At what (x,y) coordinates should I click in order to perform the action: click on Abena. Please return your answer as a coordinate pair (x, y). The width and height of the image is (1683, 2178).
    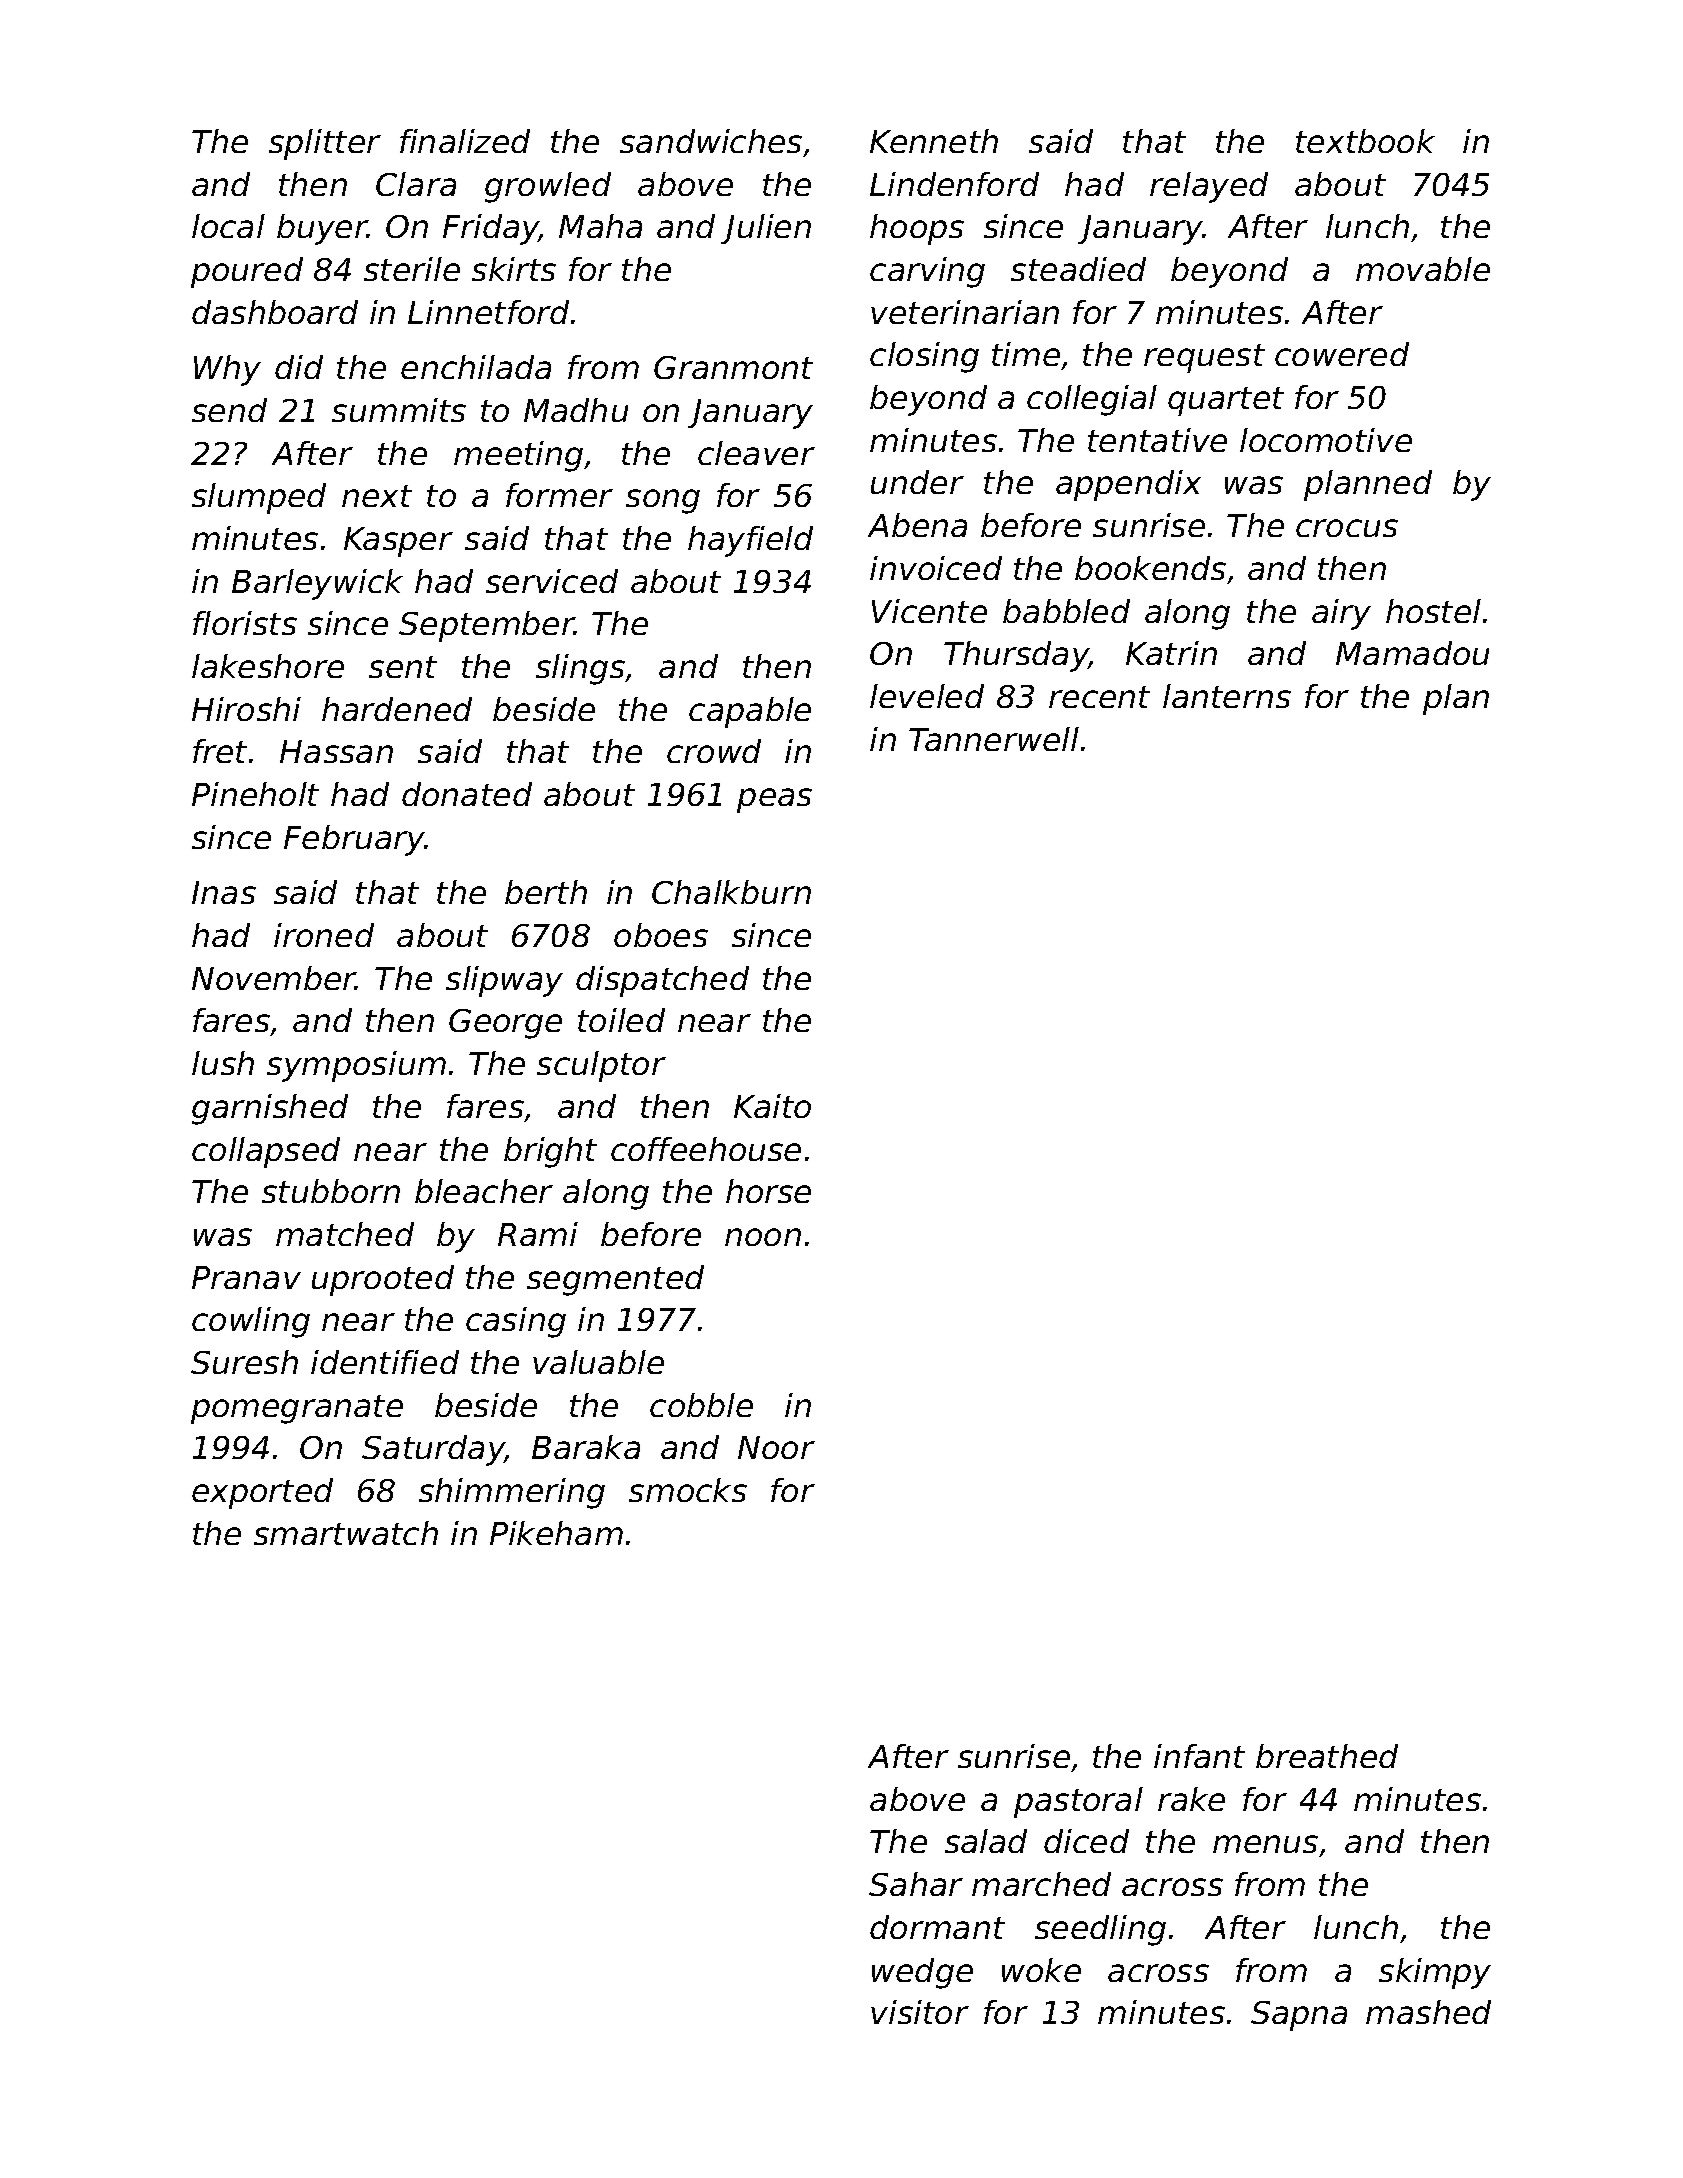
    Looking at the image, I should click on (917, 525).
